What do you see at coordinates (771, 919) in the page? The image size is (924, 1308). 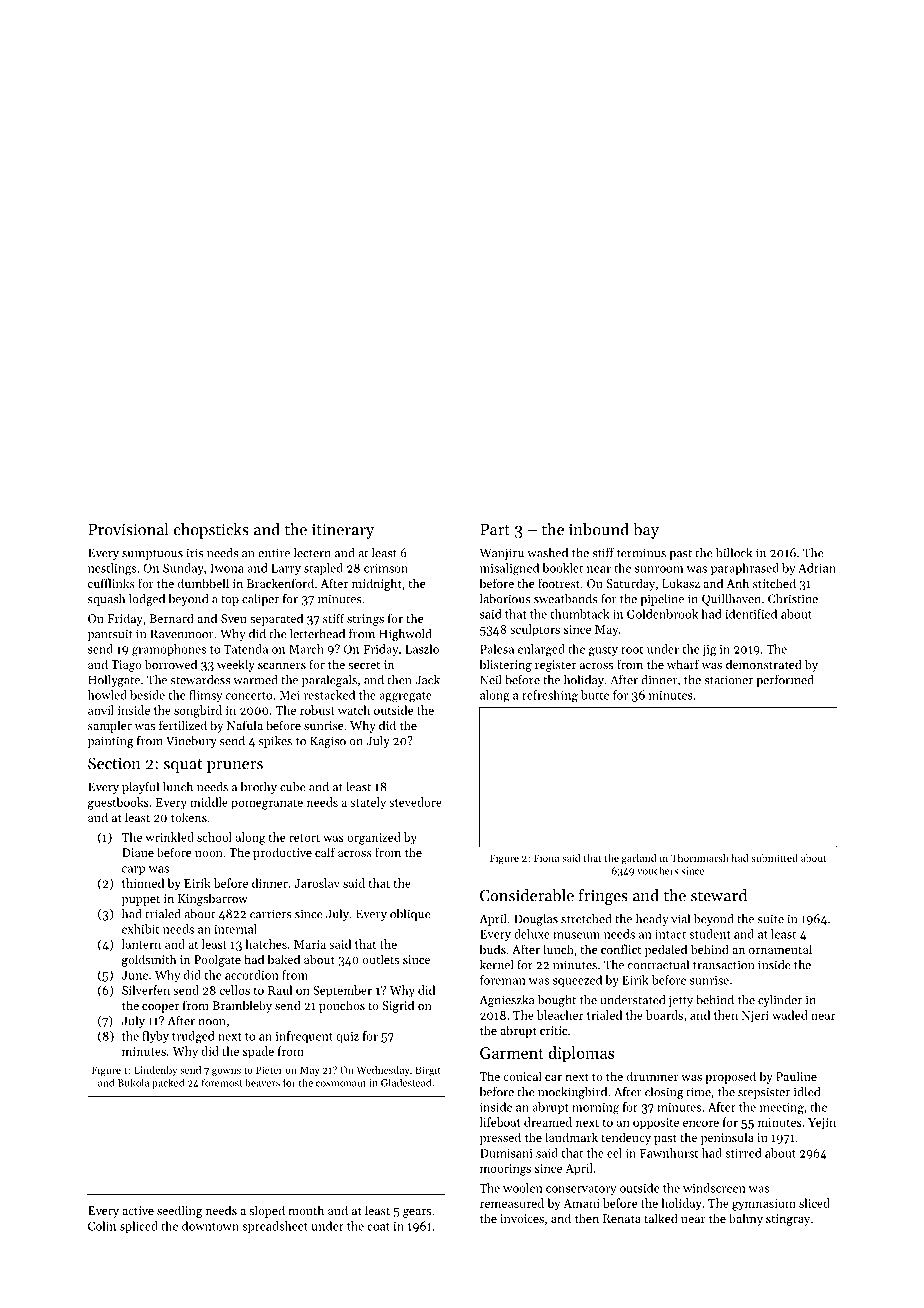 I see `suite` at bounding box center [771, 919].
